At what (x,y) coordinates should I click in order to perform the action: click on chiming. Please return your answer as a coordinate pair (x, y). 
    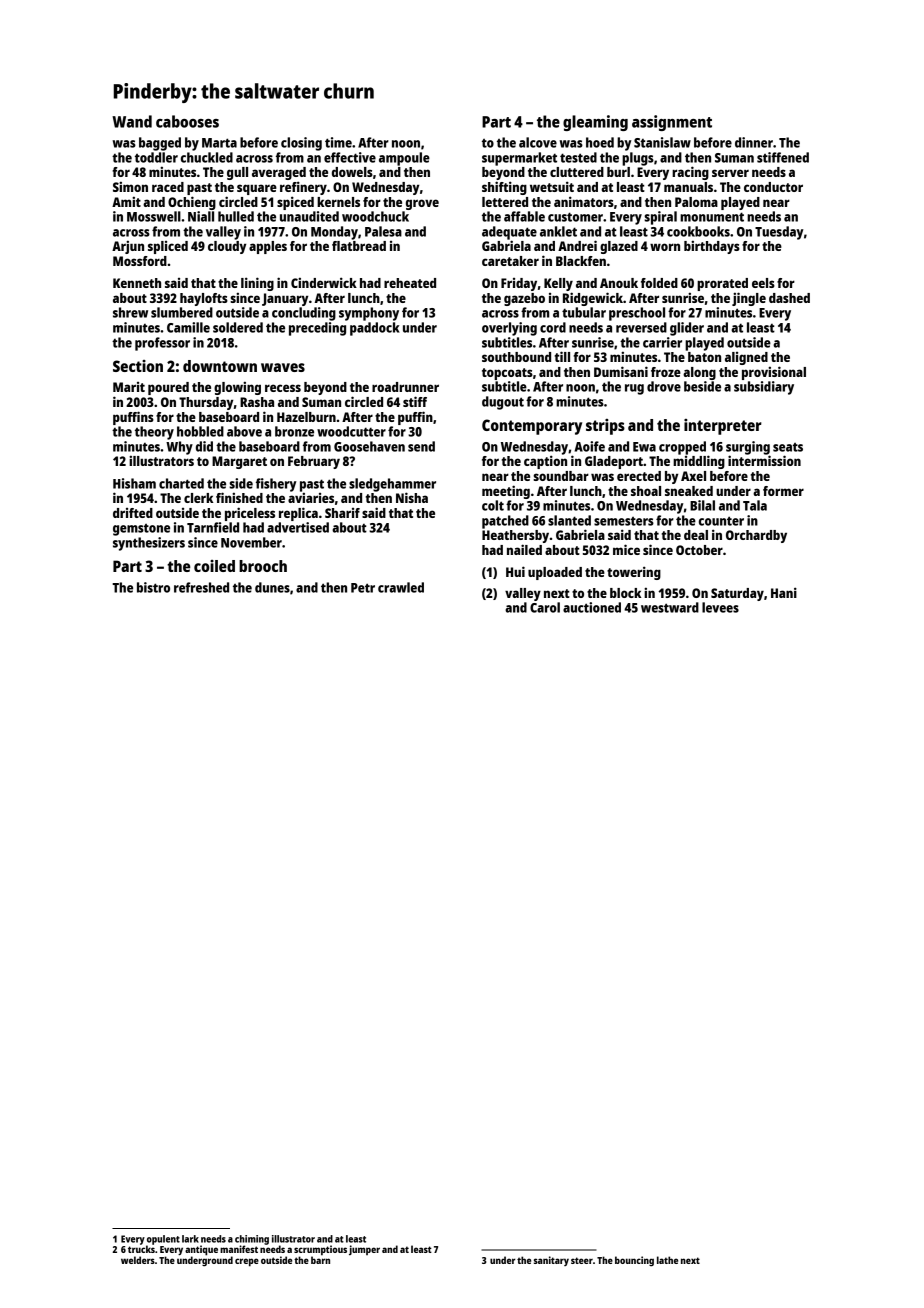
    Looking at the image, I should click on (252, 1240).
